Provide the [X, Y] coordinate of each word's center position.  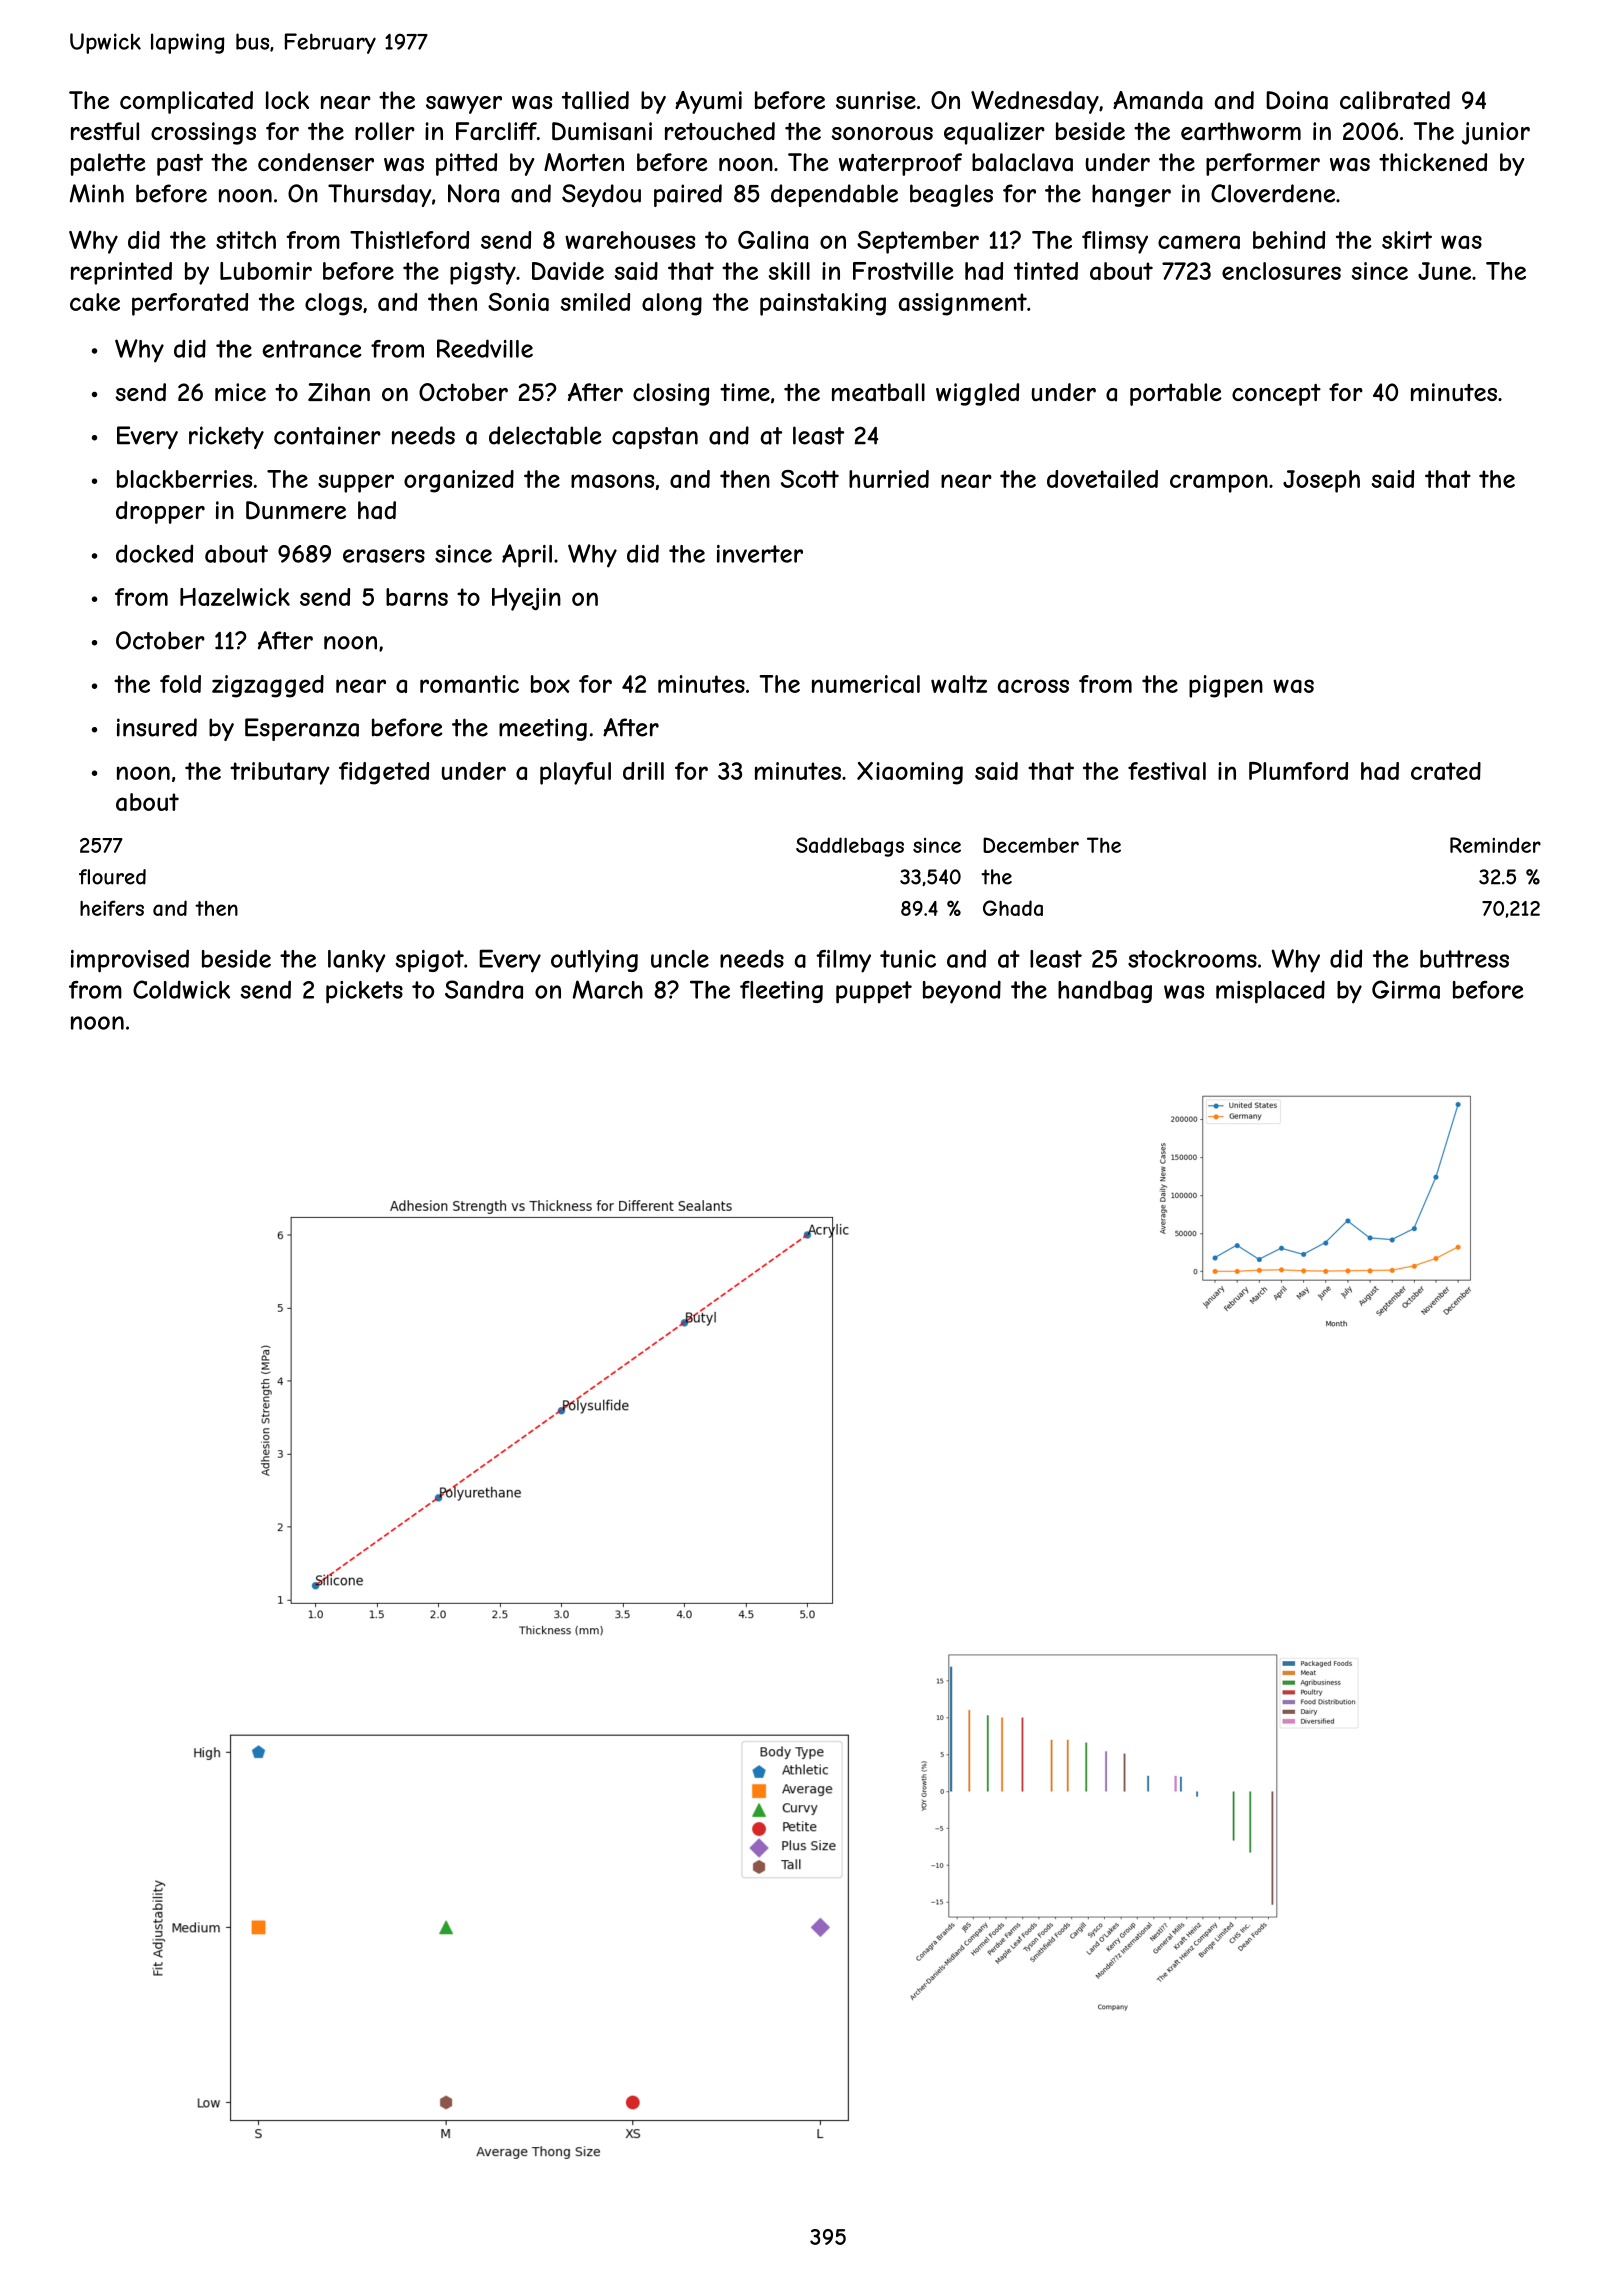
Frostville [903, 271]
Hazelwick [235, 597]
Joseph [1321, 481]
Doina [1297, 100]
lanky [357, 961]
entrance [312, 349]
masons [612, 481]
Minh [97, 193]
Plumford [1298, 771]
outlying [594, 961]
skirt [1407, 240]
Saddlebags [850, 847]
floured [112, 877]
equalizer [994, 133]
